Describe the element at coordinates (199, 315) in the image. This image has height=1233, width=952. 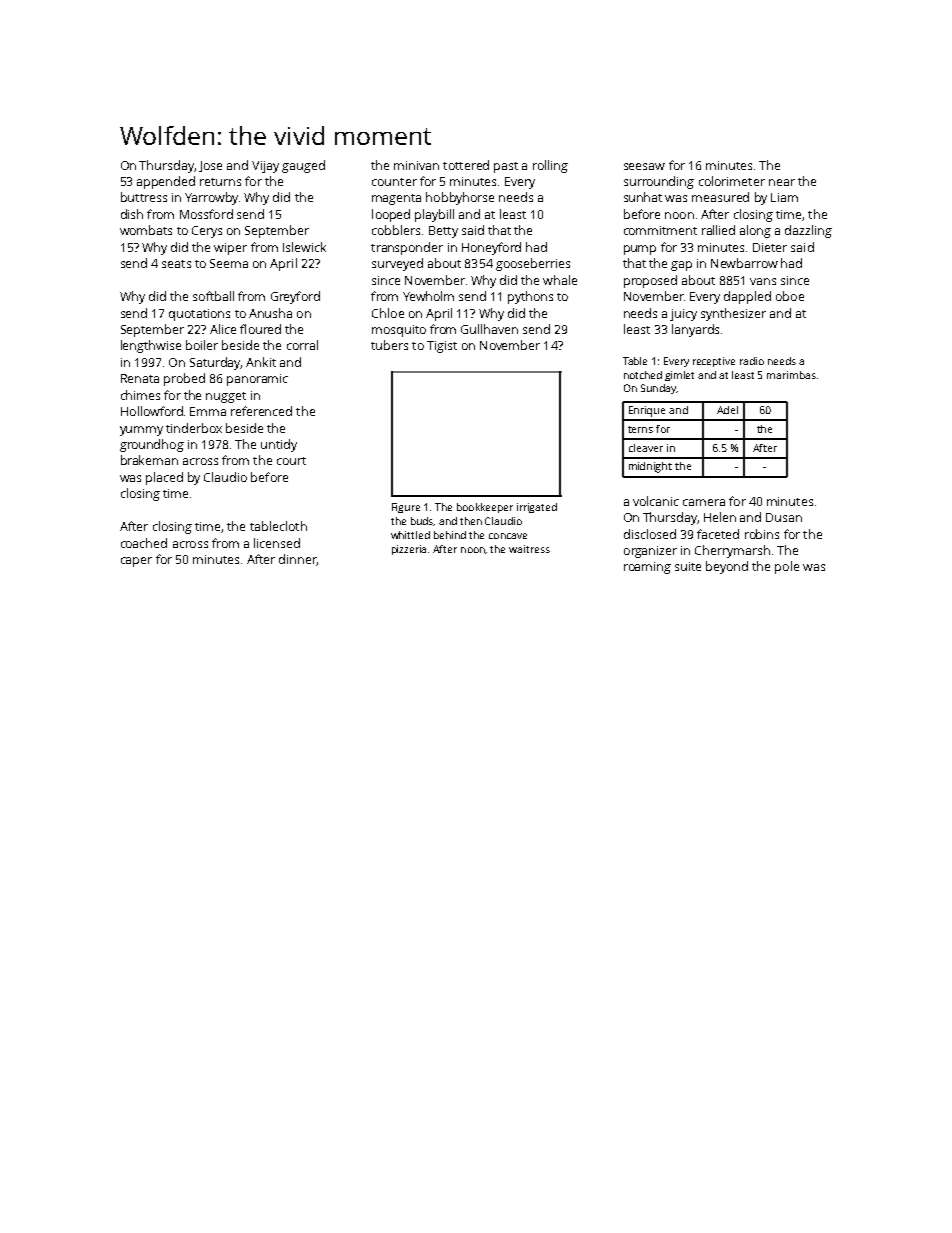
I see `quotations` at that location.
